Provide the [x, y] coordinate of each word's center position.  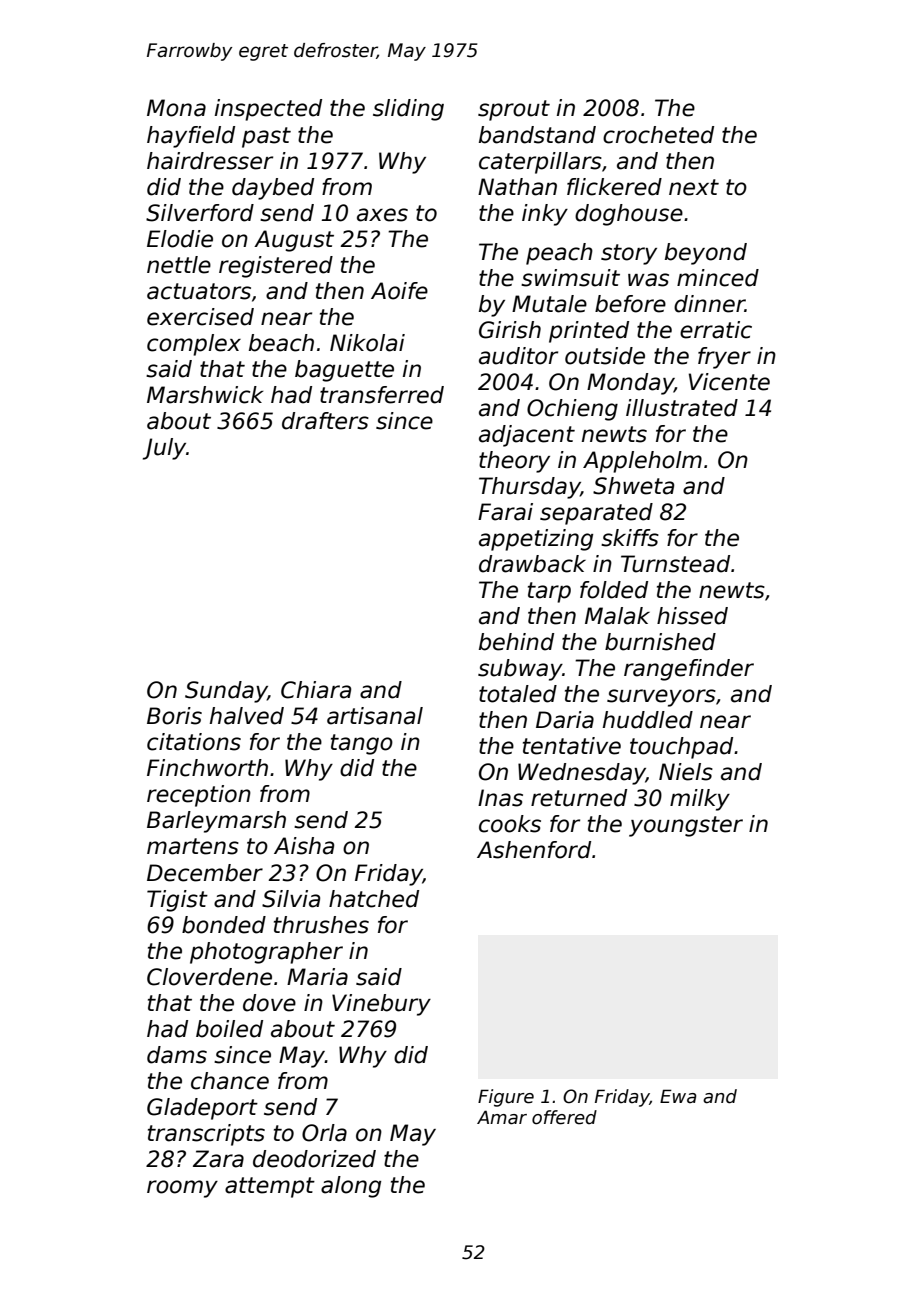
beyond [706, 254]
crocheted [658, 135]
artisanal [375, 716]
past [266, 137]
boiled [229, 1029]
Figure [506, 1098]
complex [194, 345]
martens [193, 846]
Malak [617, 616]
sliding [408, 110]
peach [559, 254]
